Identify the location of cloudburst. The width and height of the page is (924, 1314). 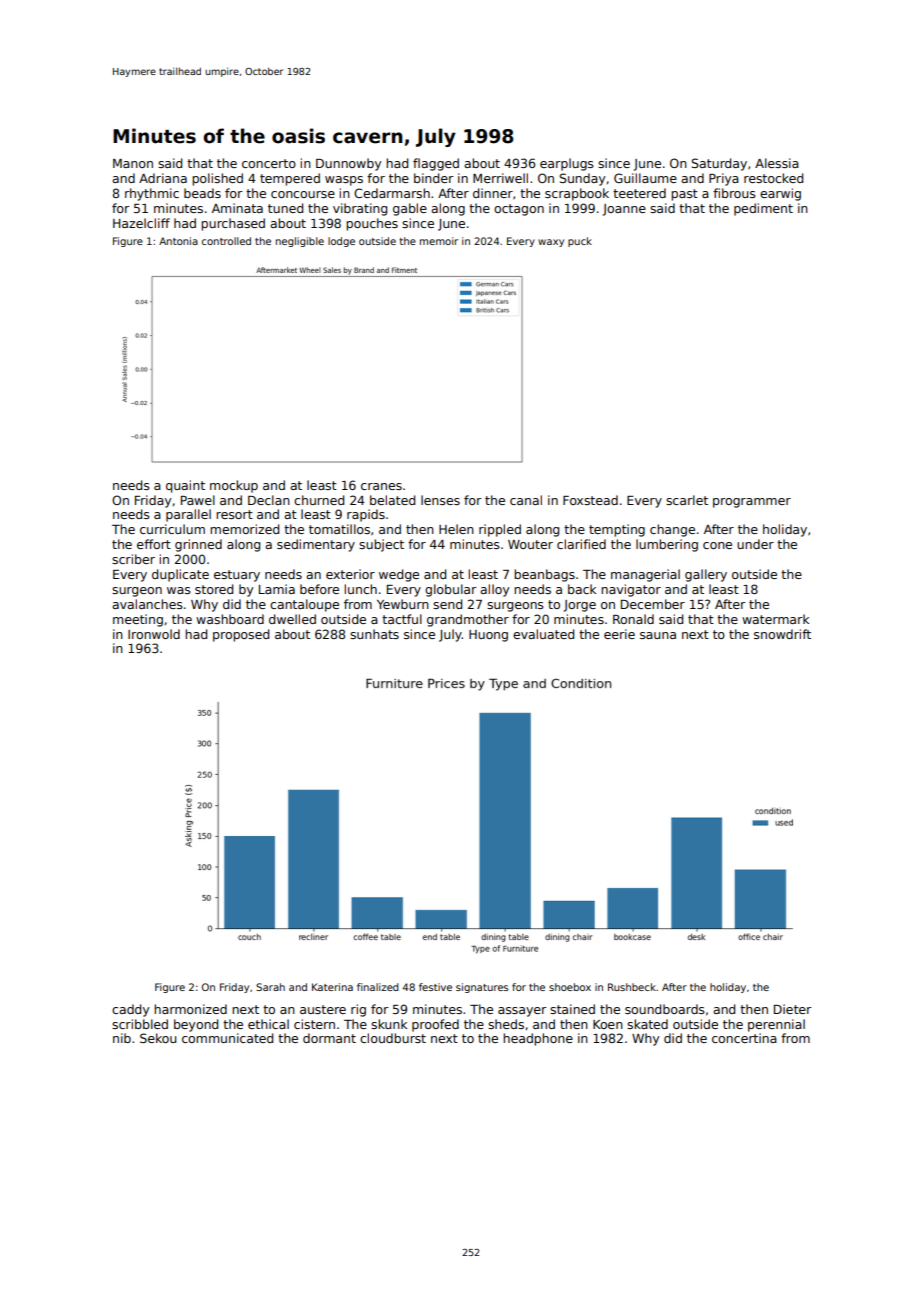
(393, 1038).
